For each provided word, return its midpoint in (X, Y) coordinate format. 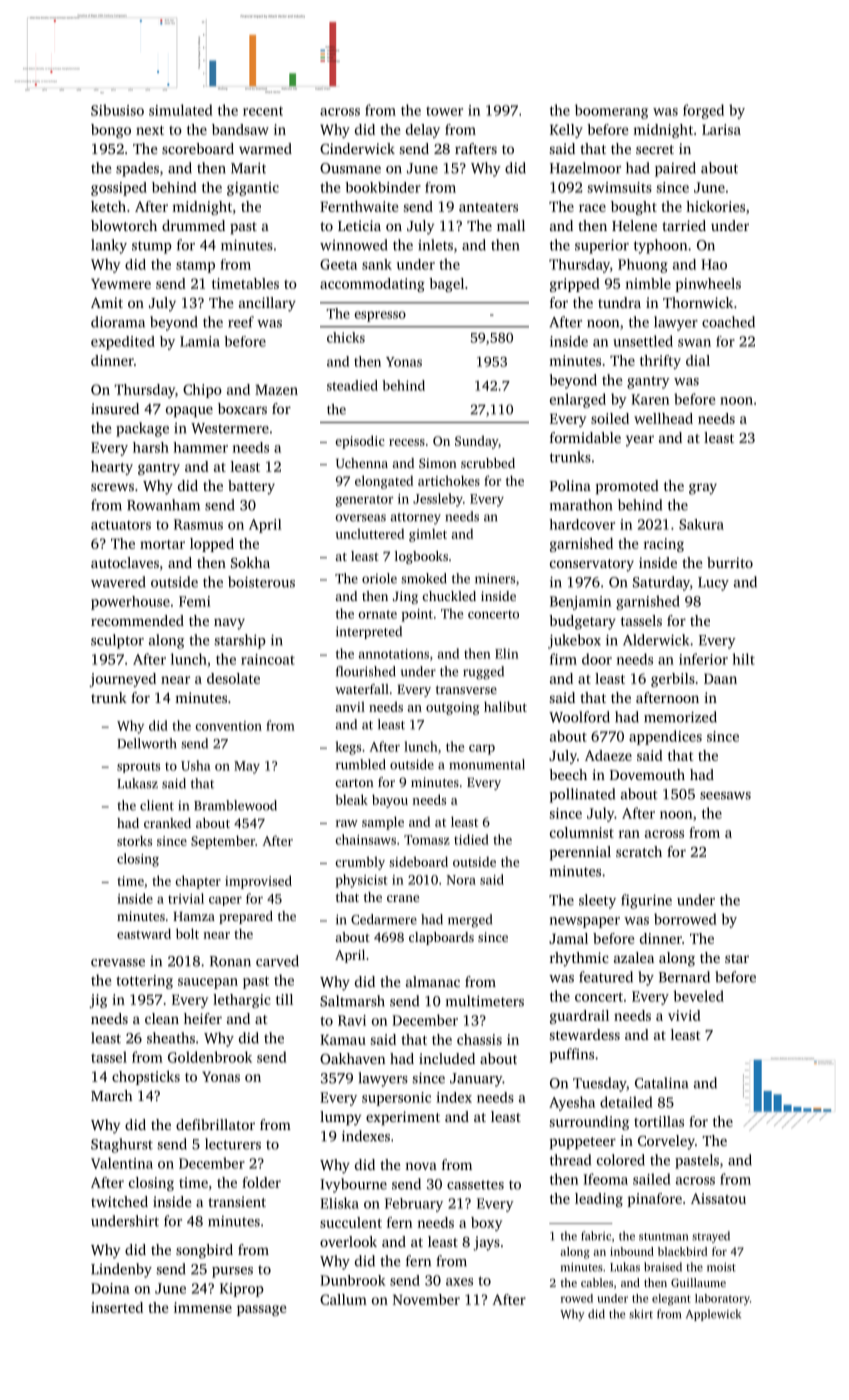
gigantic (253, 189)
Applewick (713, 1315)
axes (459, 1282)
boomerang (611, 111)
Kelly (566, 131)
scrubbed (488, 463)
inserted (117, 1307)
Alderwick (656, 640)
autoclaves (125, 562)
